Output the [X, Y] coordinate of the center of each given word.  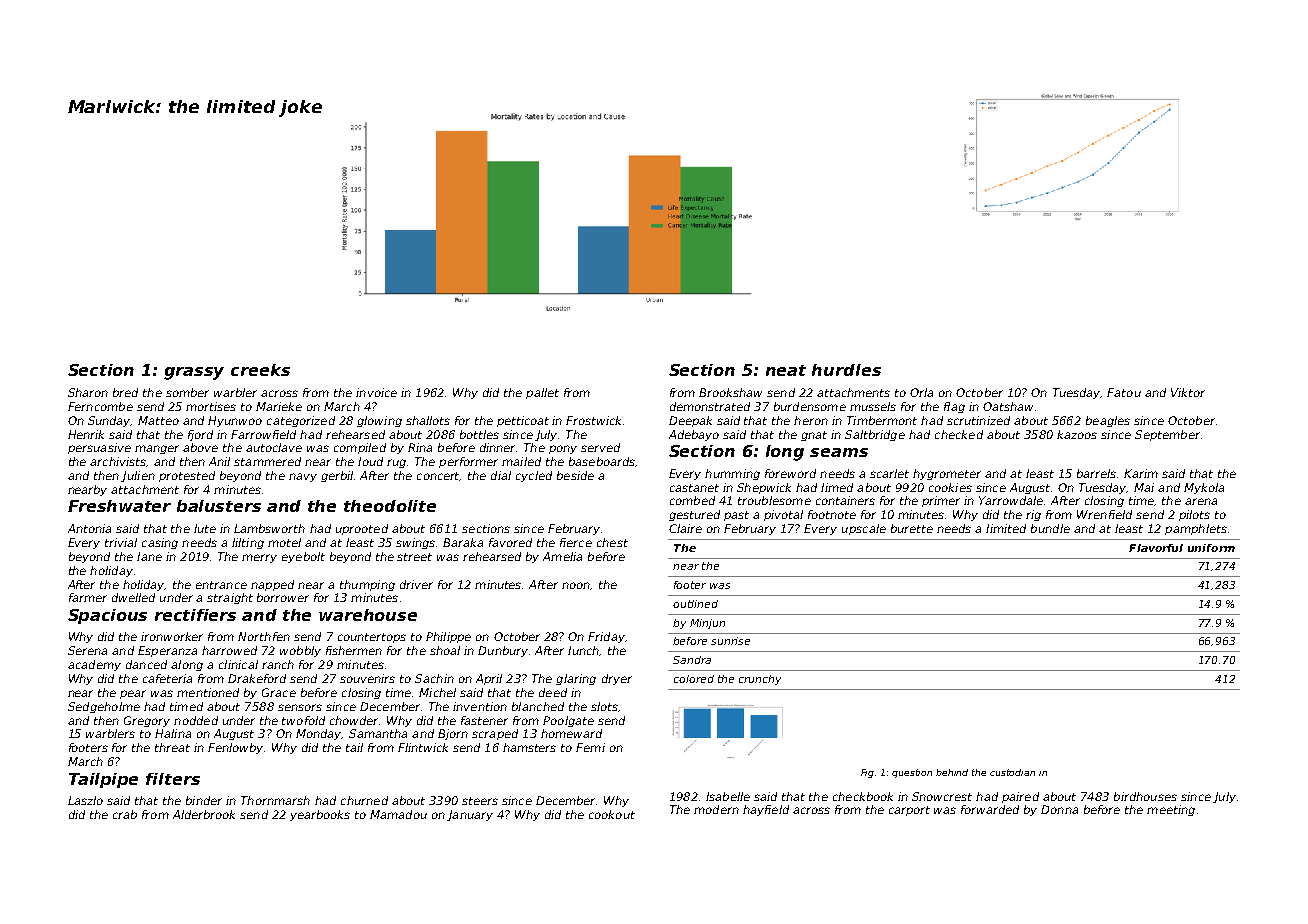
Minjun [707, 624]
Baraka [463, 542]
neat [786, 370]
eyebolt [303, 557]
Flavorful [1156, 548]
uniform [1211, 548]
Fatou [1124, 392]
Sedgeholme [104, 707]
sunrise [730, 641]
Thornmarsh [275, 800]
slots [604, 706]
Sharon [88, 392]
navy [303, 477]
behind [952, 772]
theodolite [390, 506]
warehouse [368, 615]
